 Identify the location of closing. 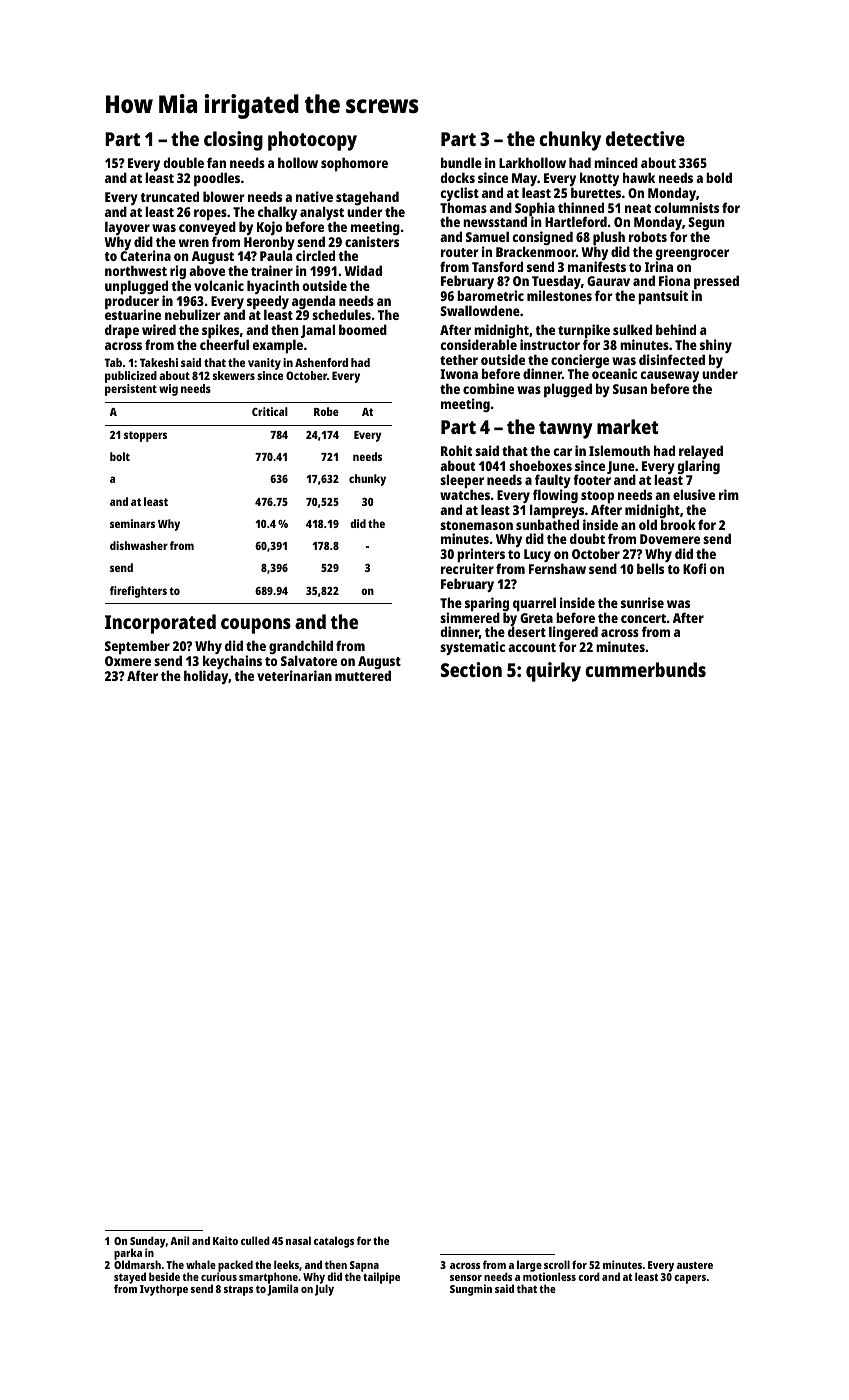
(233, 141).
